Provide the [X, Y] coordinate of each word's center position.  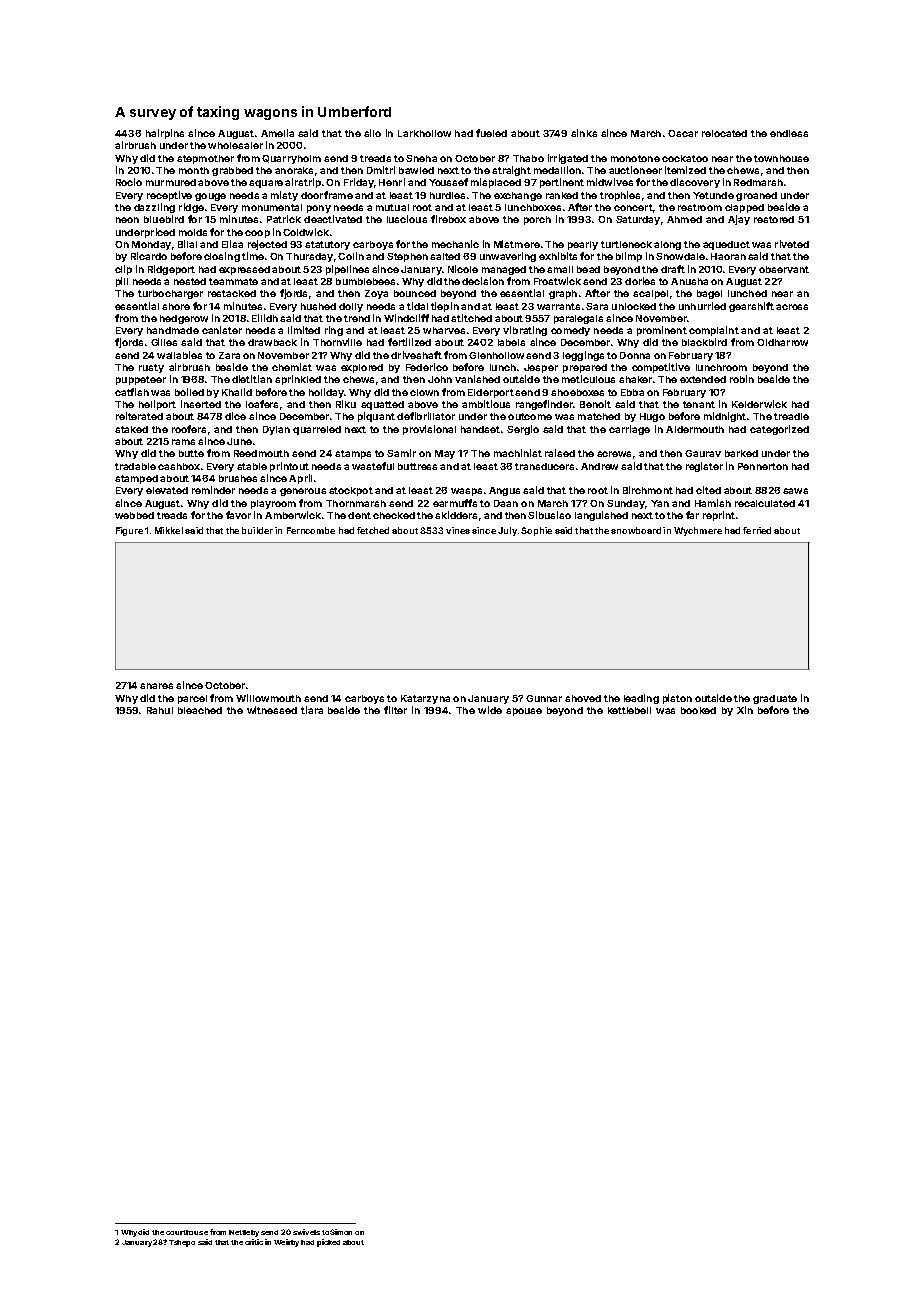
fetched [373, 530]
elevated [167, 490]
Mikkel [169, 530]
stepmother [205, 159]
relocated [724, 133]
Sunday [626, 504]
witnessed [272, 710]
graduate [775, 699]
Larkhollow [424, 133]
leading [641, 699]
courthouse [187, 1232]
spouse [524, 712]
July [507, 531]
